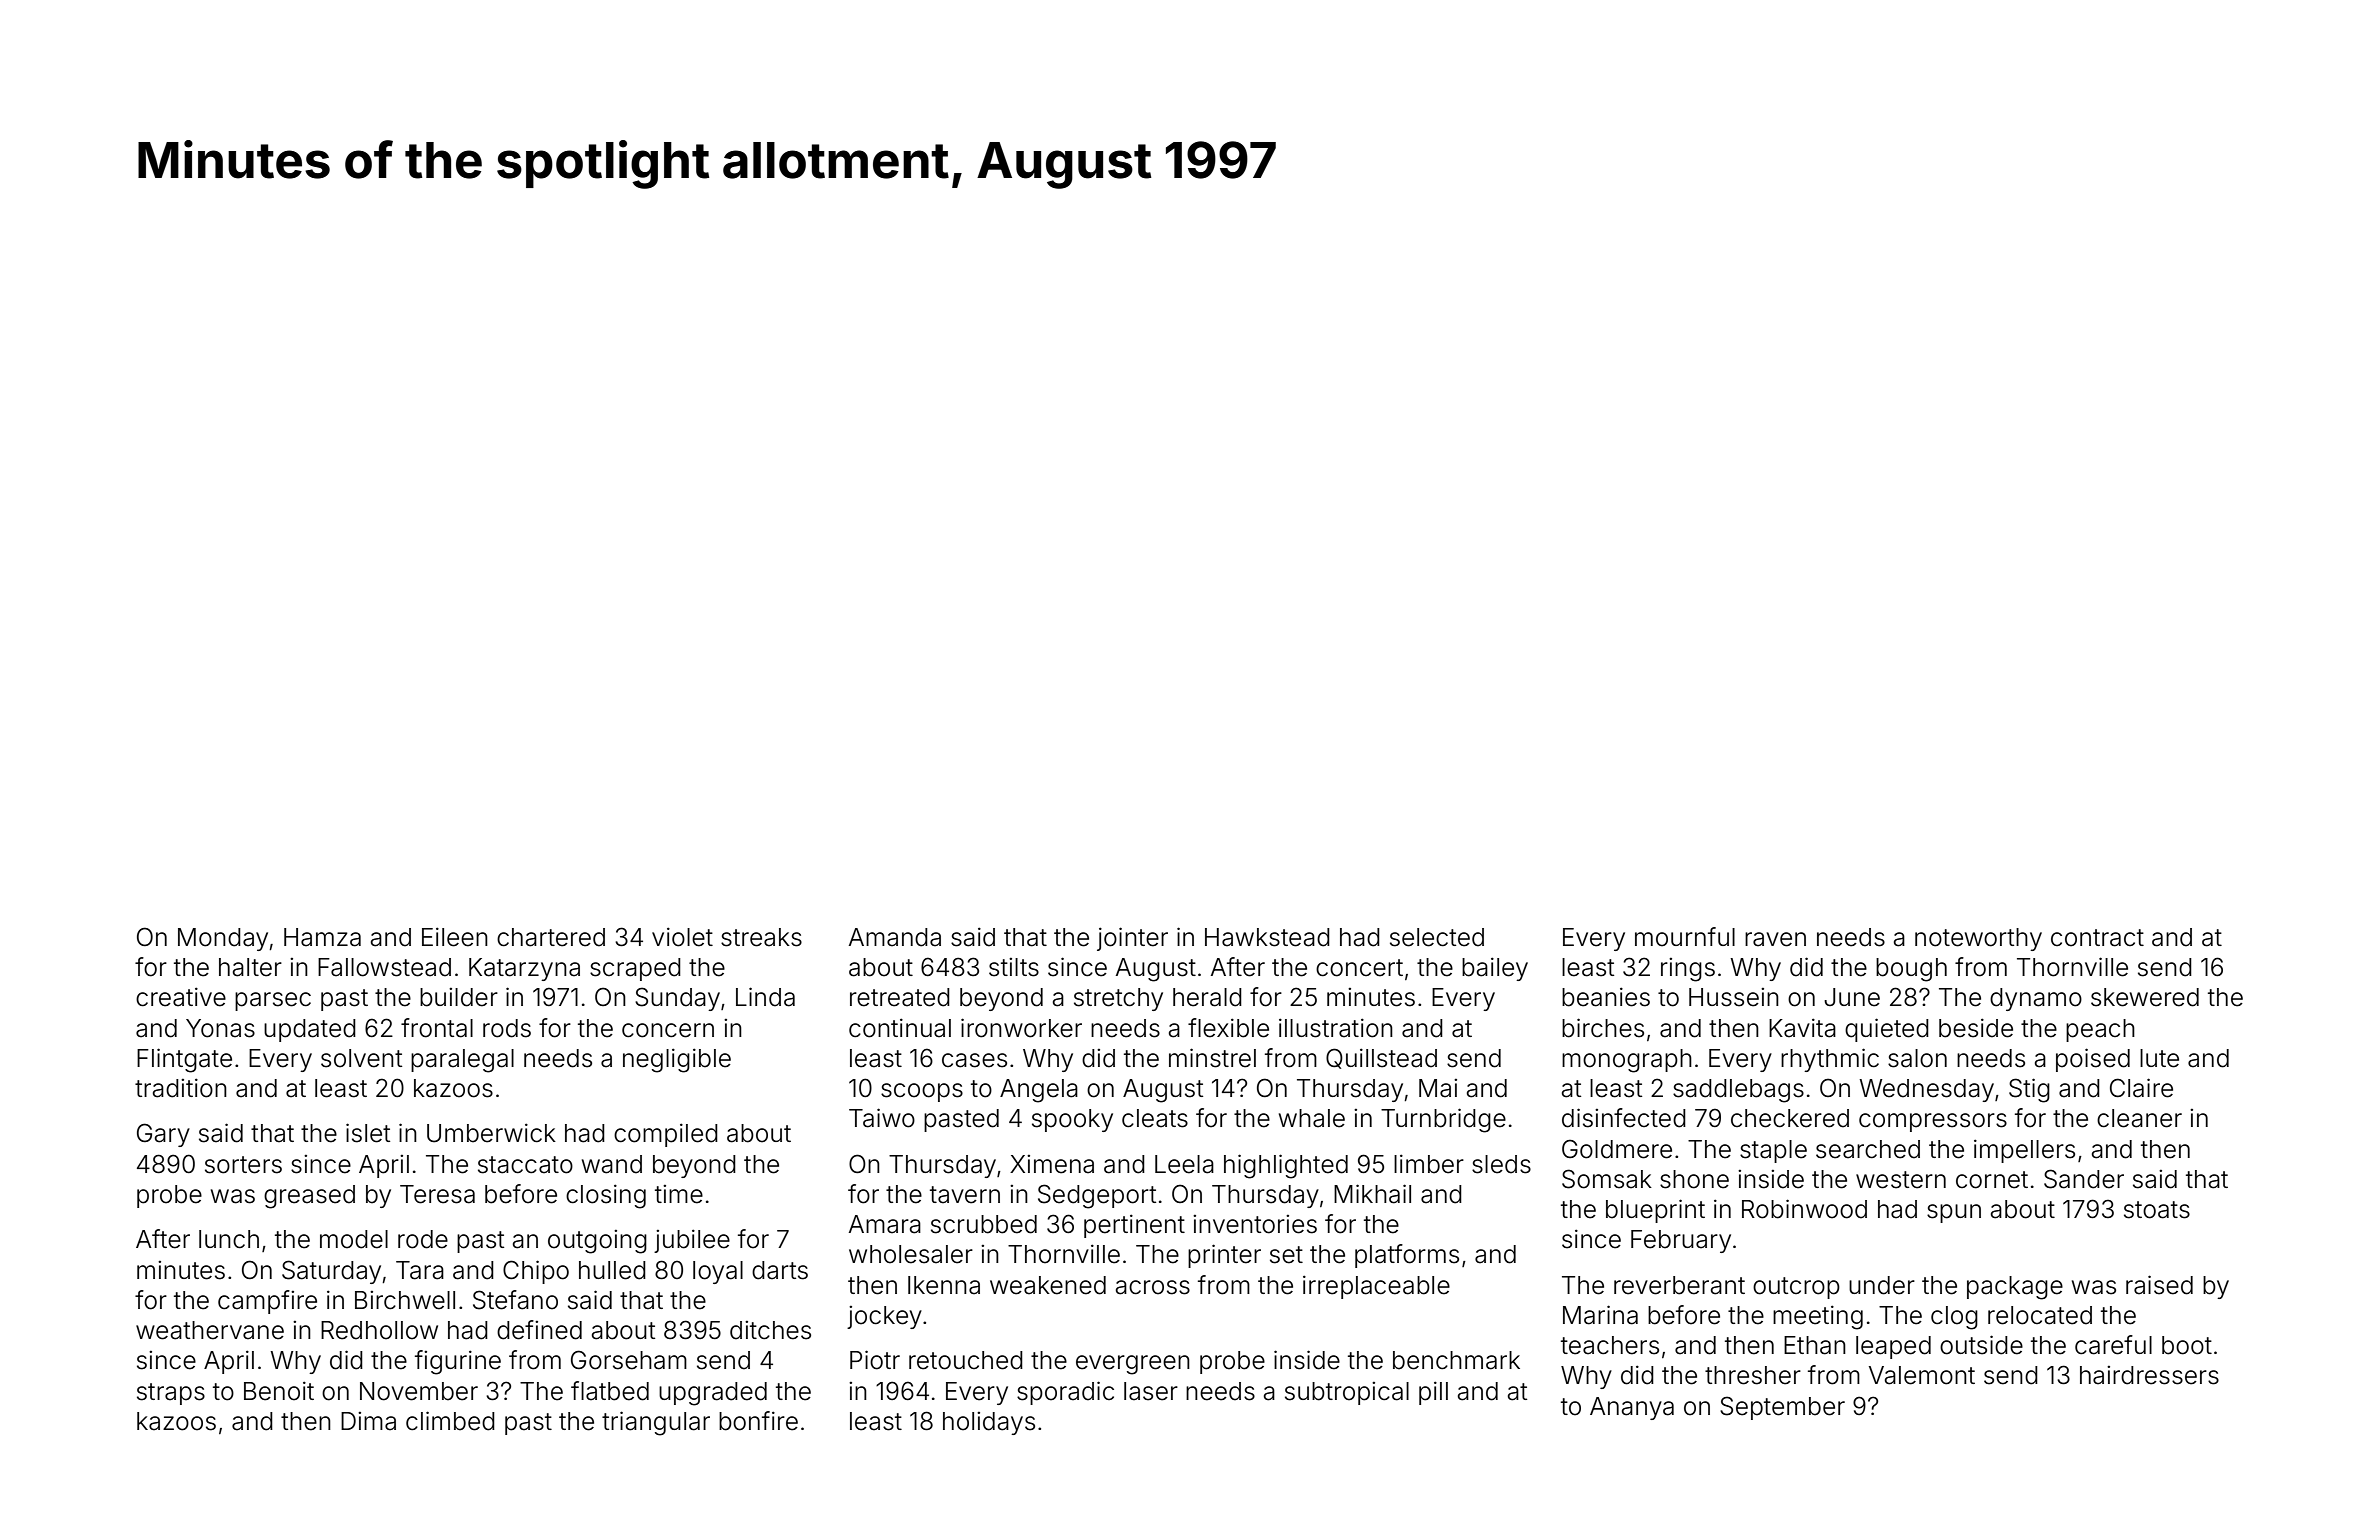 The width and height of the image is (2380, 1540). I want to click on cleats, so click(1155, 1118).
